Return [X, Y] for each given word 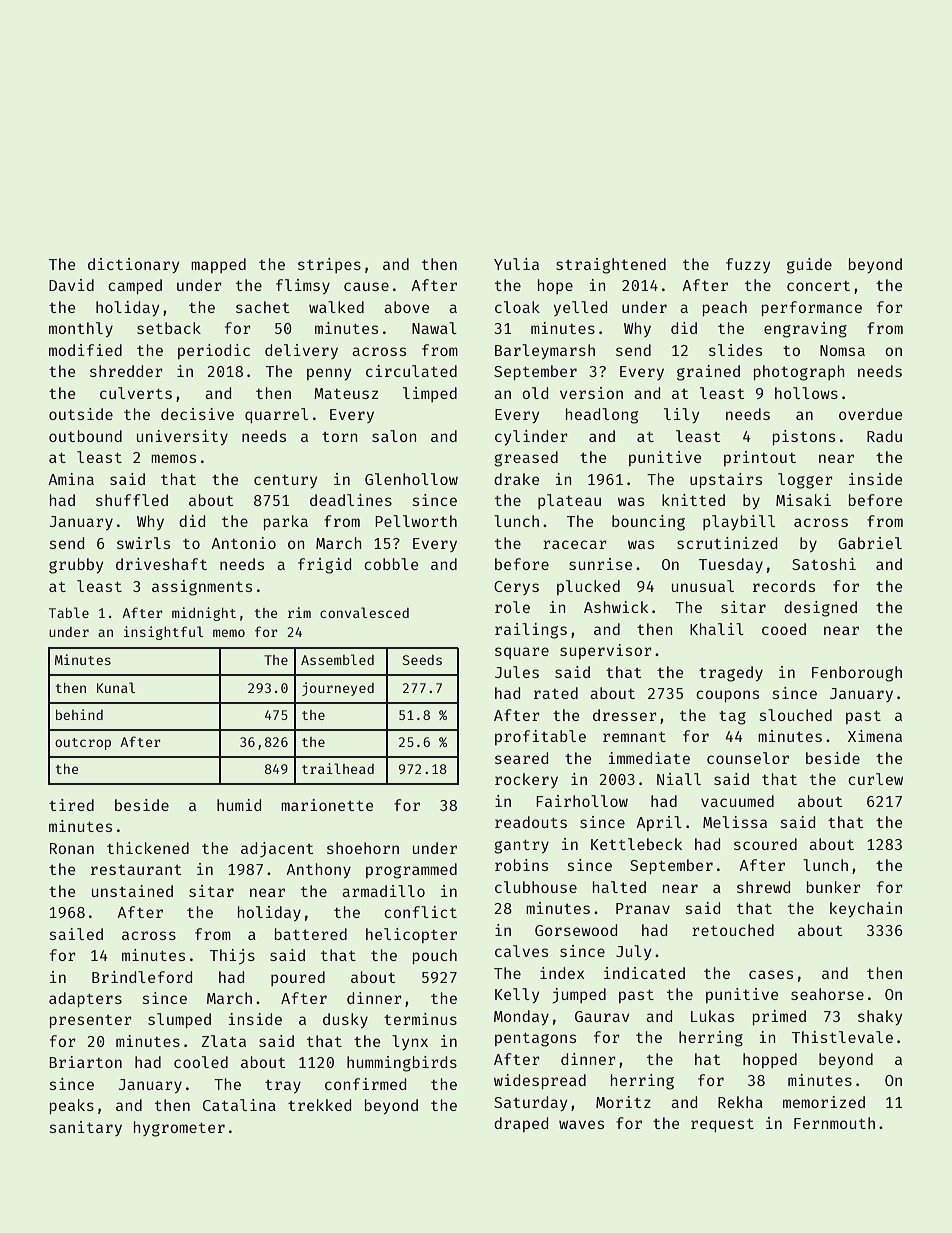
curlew [875, 779]
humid [239, 805]
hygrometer [179, 1129]
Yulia [516, 264]
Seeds [422, 660]
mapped [218, 265]
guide [809, 266]
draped [521, 1124]
